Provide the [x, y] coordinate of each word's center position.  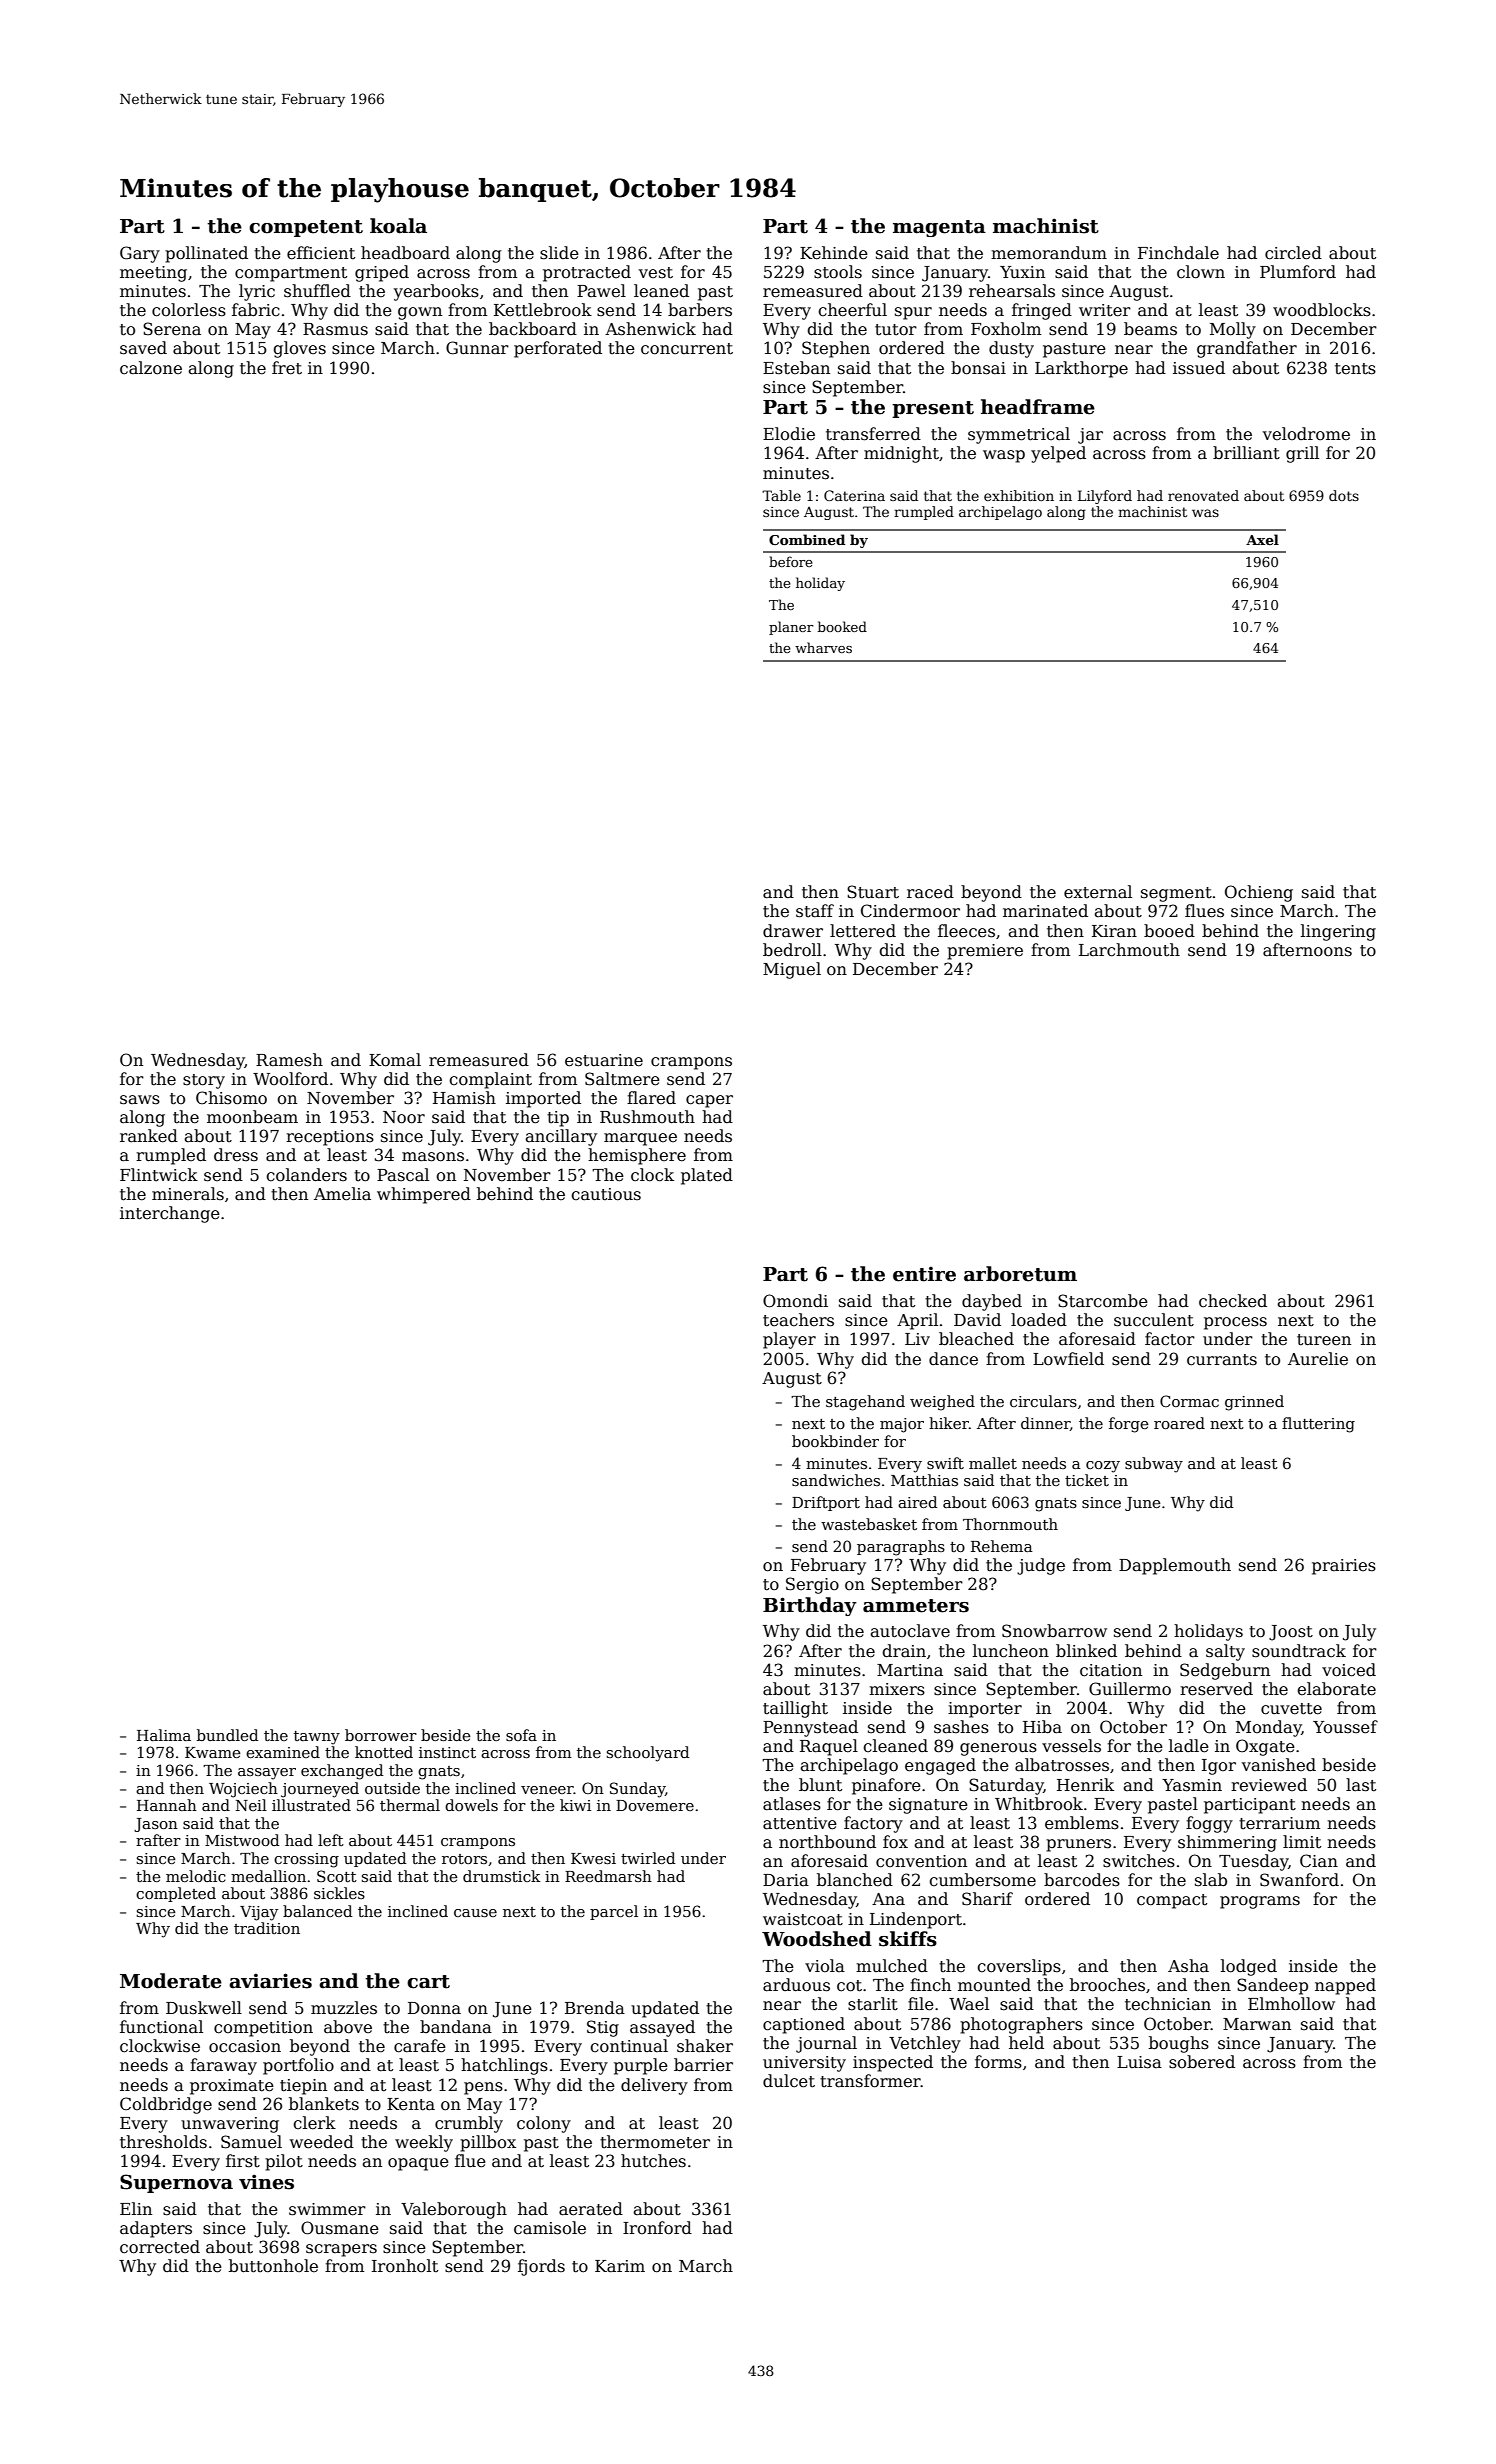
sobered [1202, 2062]
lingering [1338, 932]
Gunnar [477, 348]
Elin [136, 2208]
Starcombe [1103, 1301]
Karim [620, 2266]
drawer [793, 931]
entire [924, 1274]
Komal [395, 1060]
